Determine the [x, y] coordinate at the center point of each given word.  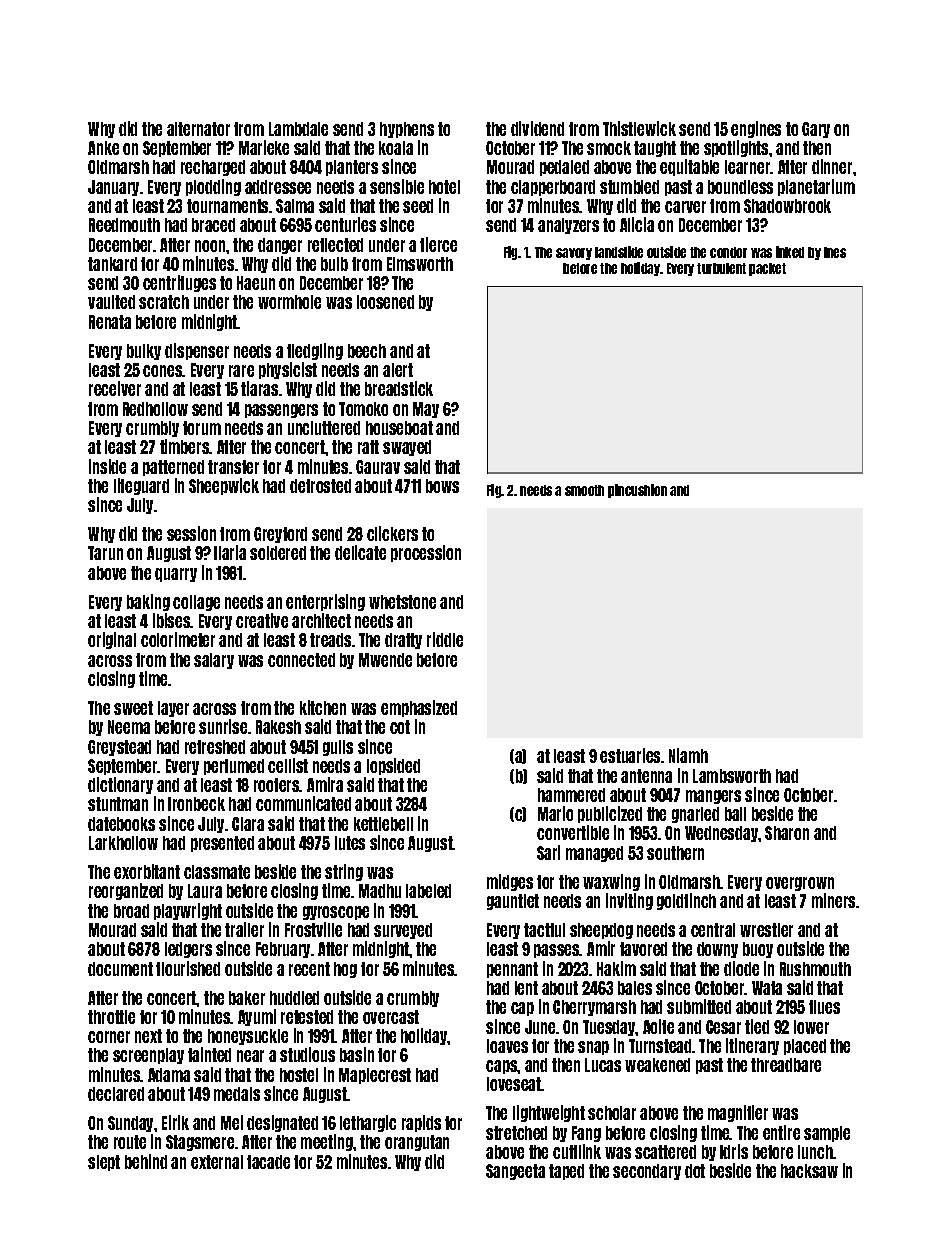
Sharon [787, 833]
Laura [205, 891]
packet [767, 269]
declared [116, 1094]
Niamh [688, 755]
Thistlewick [639, 128]
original [112, 640]
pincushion [637, 491]
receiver [115, 388]
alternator [198, 129]
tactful [544, 930]
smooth [584, 490]
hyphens [407, 130]
